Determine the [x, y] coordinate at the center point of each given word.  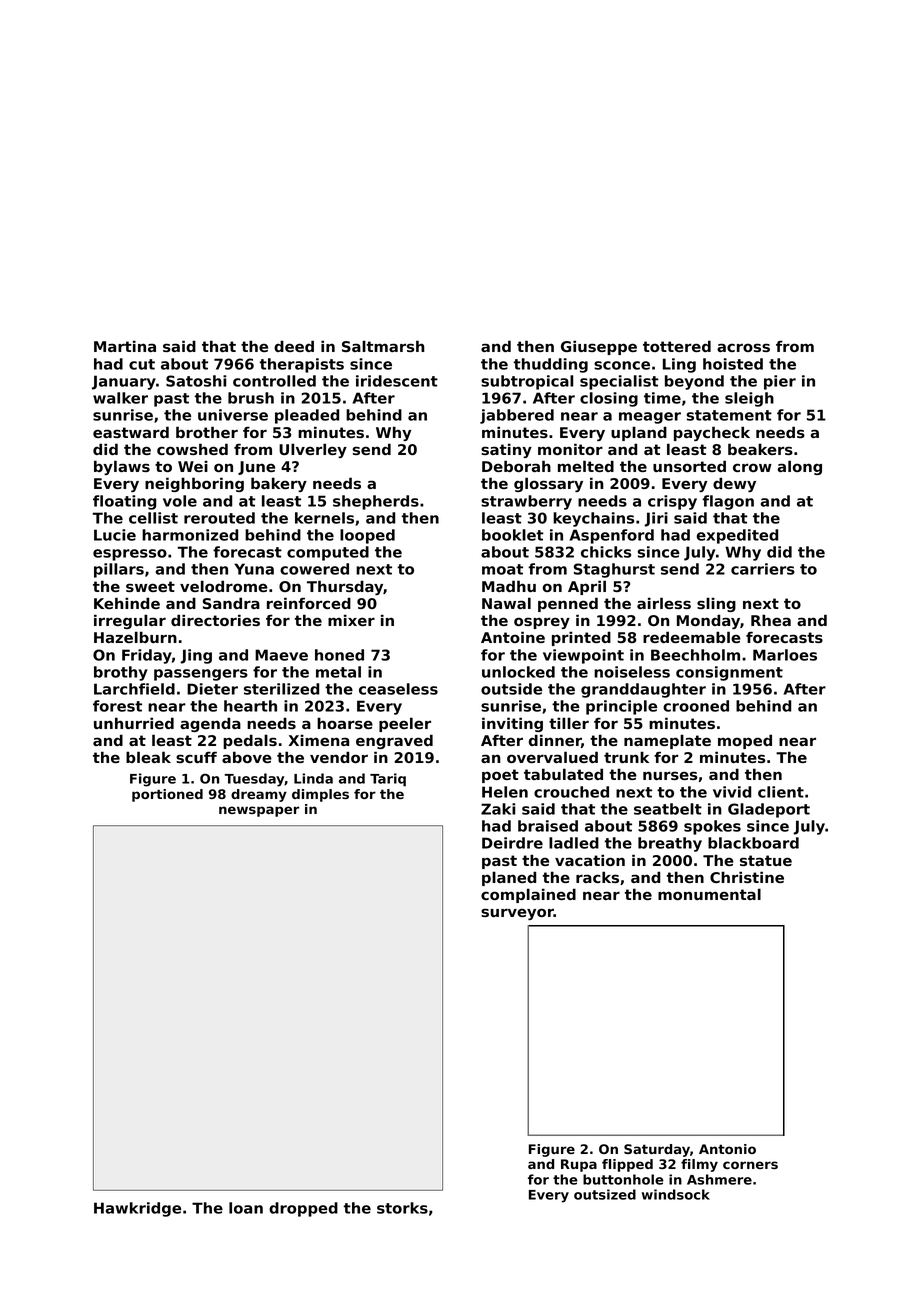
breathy [670, 844]
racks [597, 877]
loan [246, 1208]
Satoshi [196, 381]
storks [402, 1208]
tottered [677, 346]
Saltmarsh [383, 346]
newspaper [259, 811]
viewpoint [583, 656]
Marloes [785, 655]
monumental [709, 894]
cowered [314, 569]
